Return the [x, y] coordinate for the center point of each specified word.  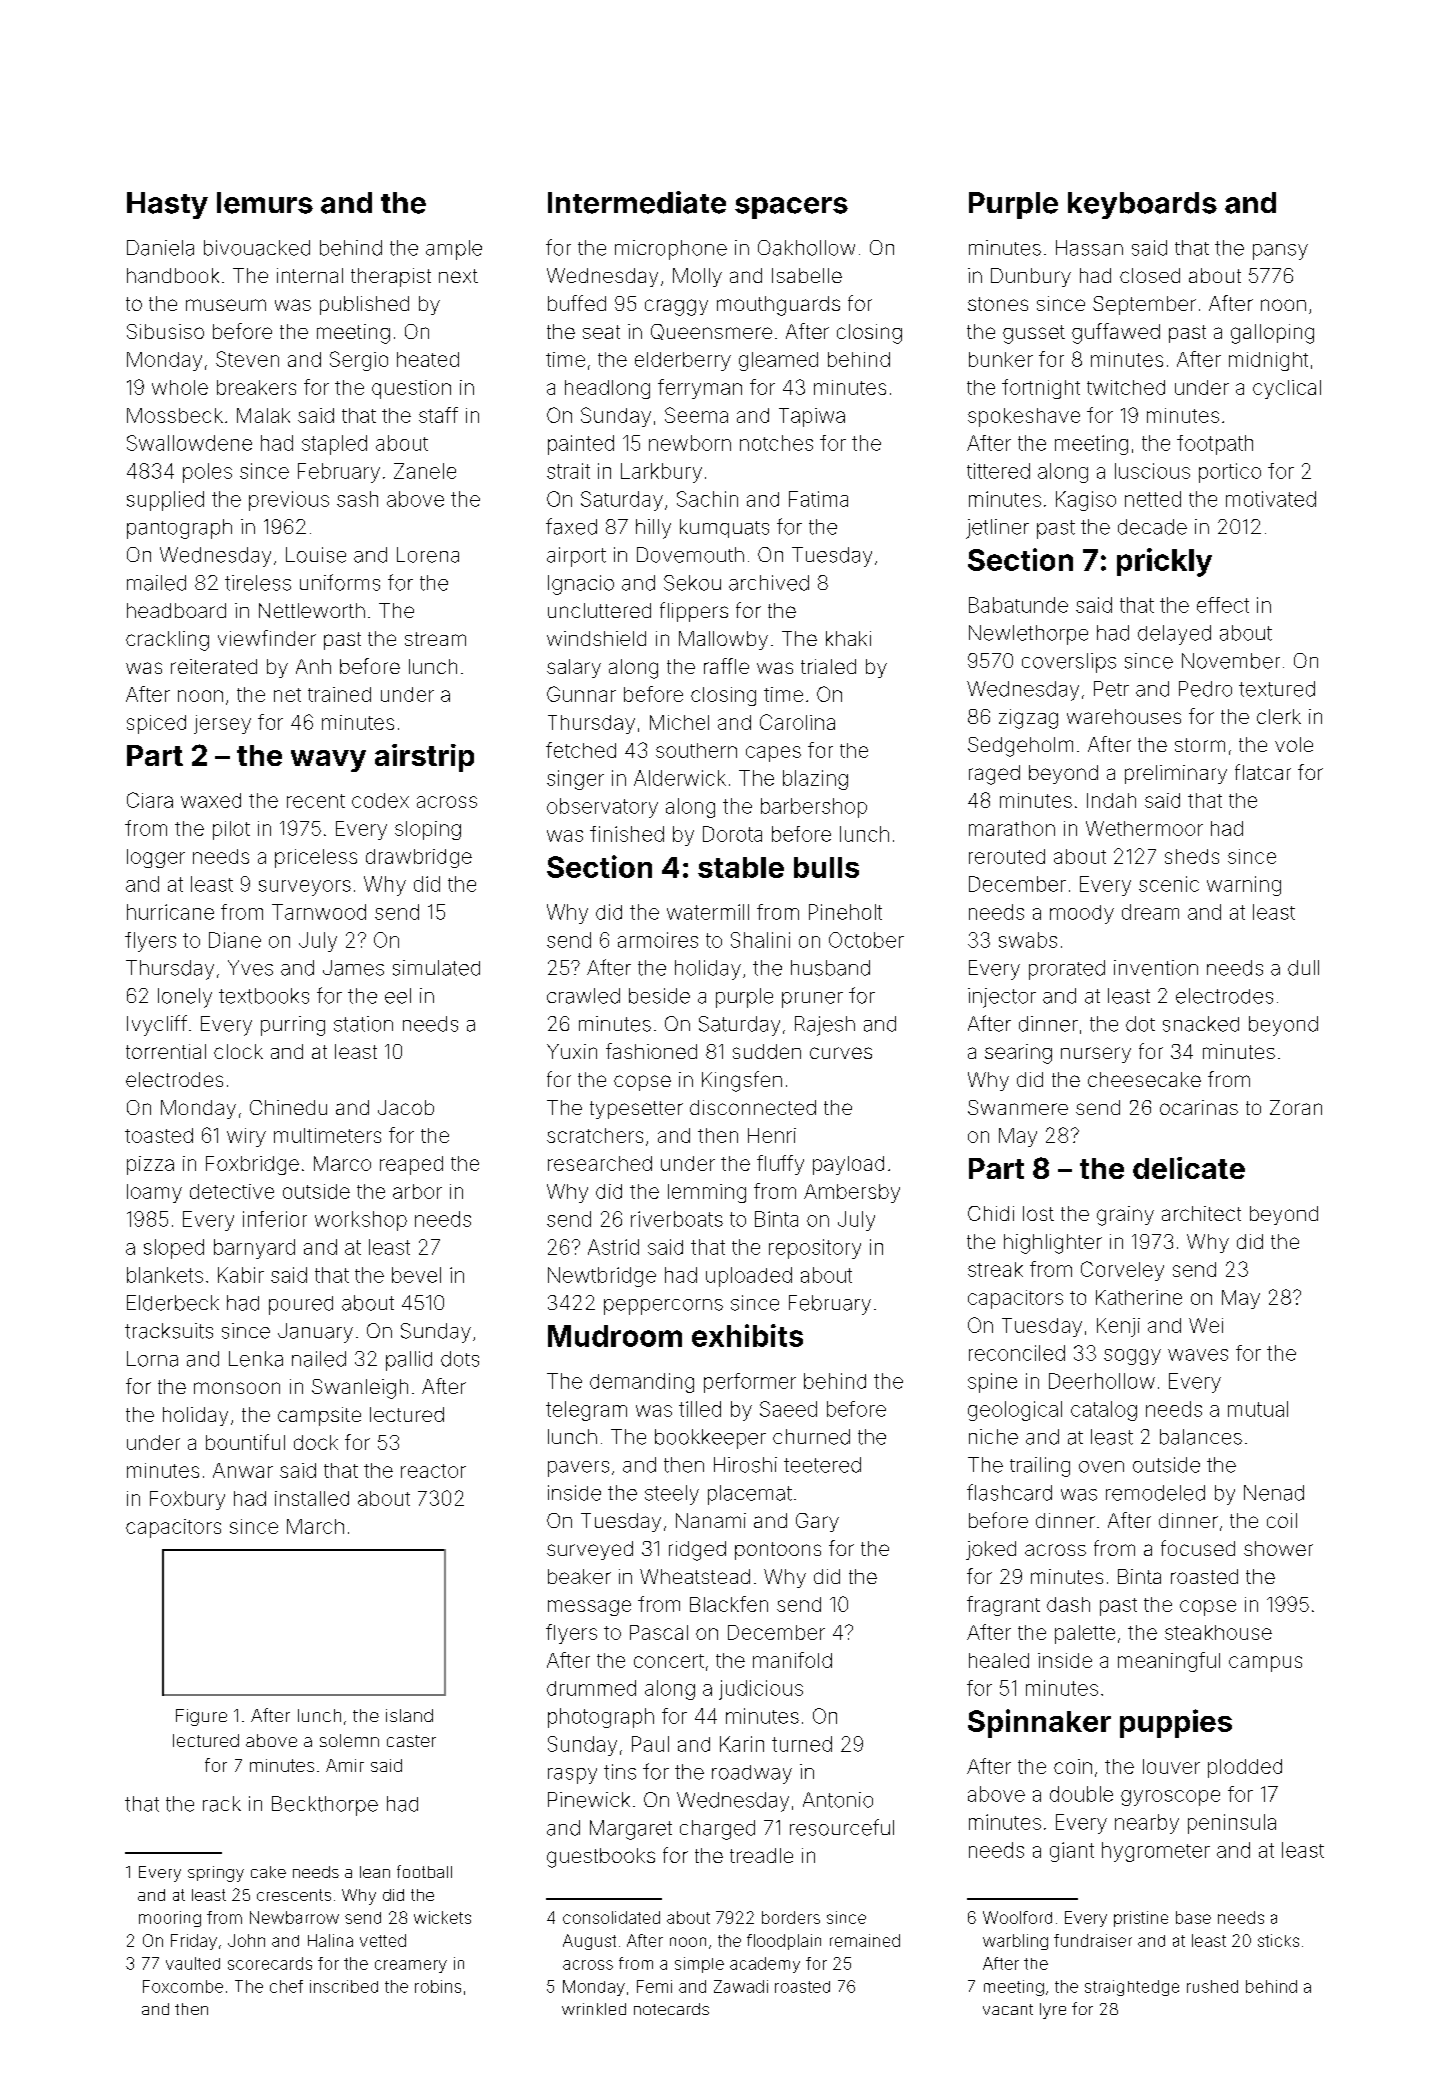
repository [815, 1249]
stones [998, 304]
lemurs [265, 203]
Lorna [152, 1359]
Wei [1206, 1325]
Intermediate [637, 202]
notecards [671, 2009]
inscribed [344, 1986]
